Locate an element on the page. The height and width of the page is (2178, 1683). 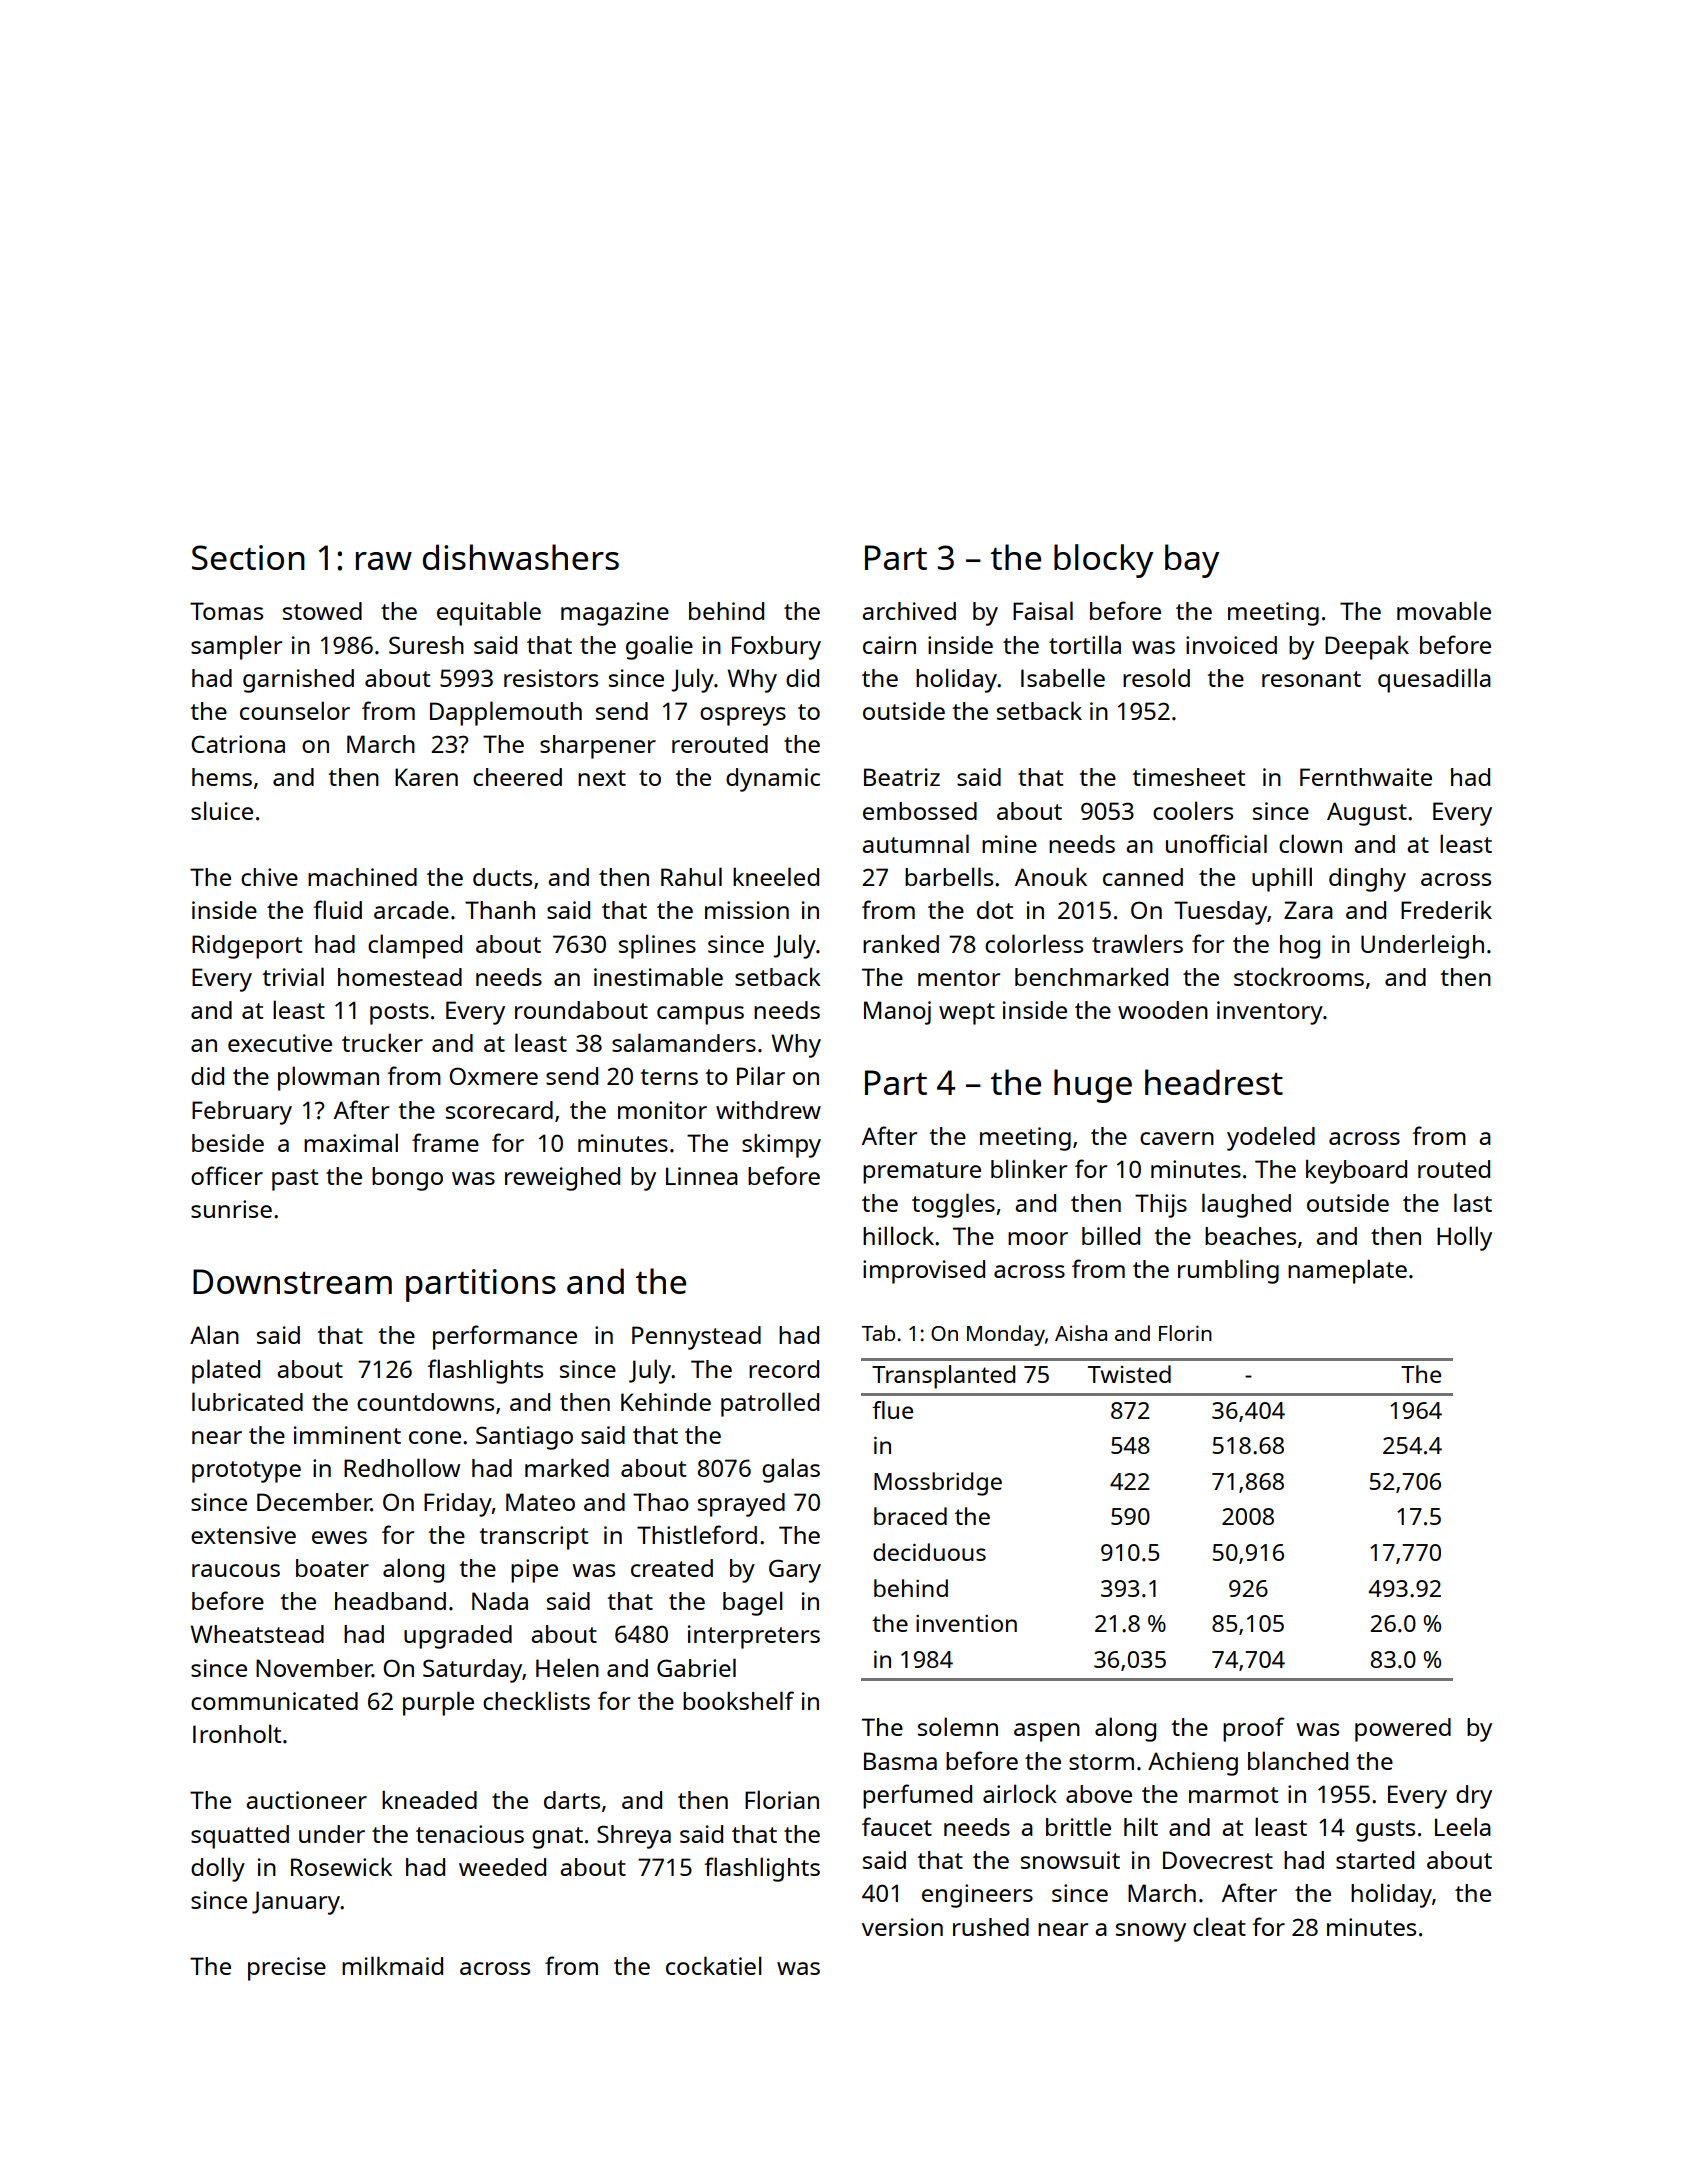
resonant is located at coordinates (1311, 679).
